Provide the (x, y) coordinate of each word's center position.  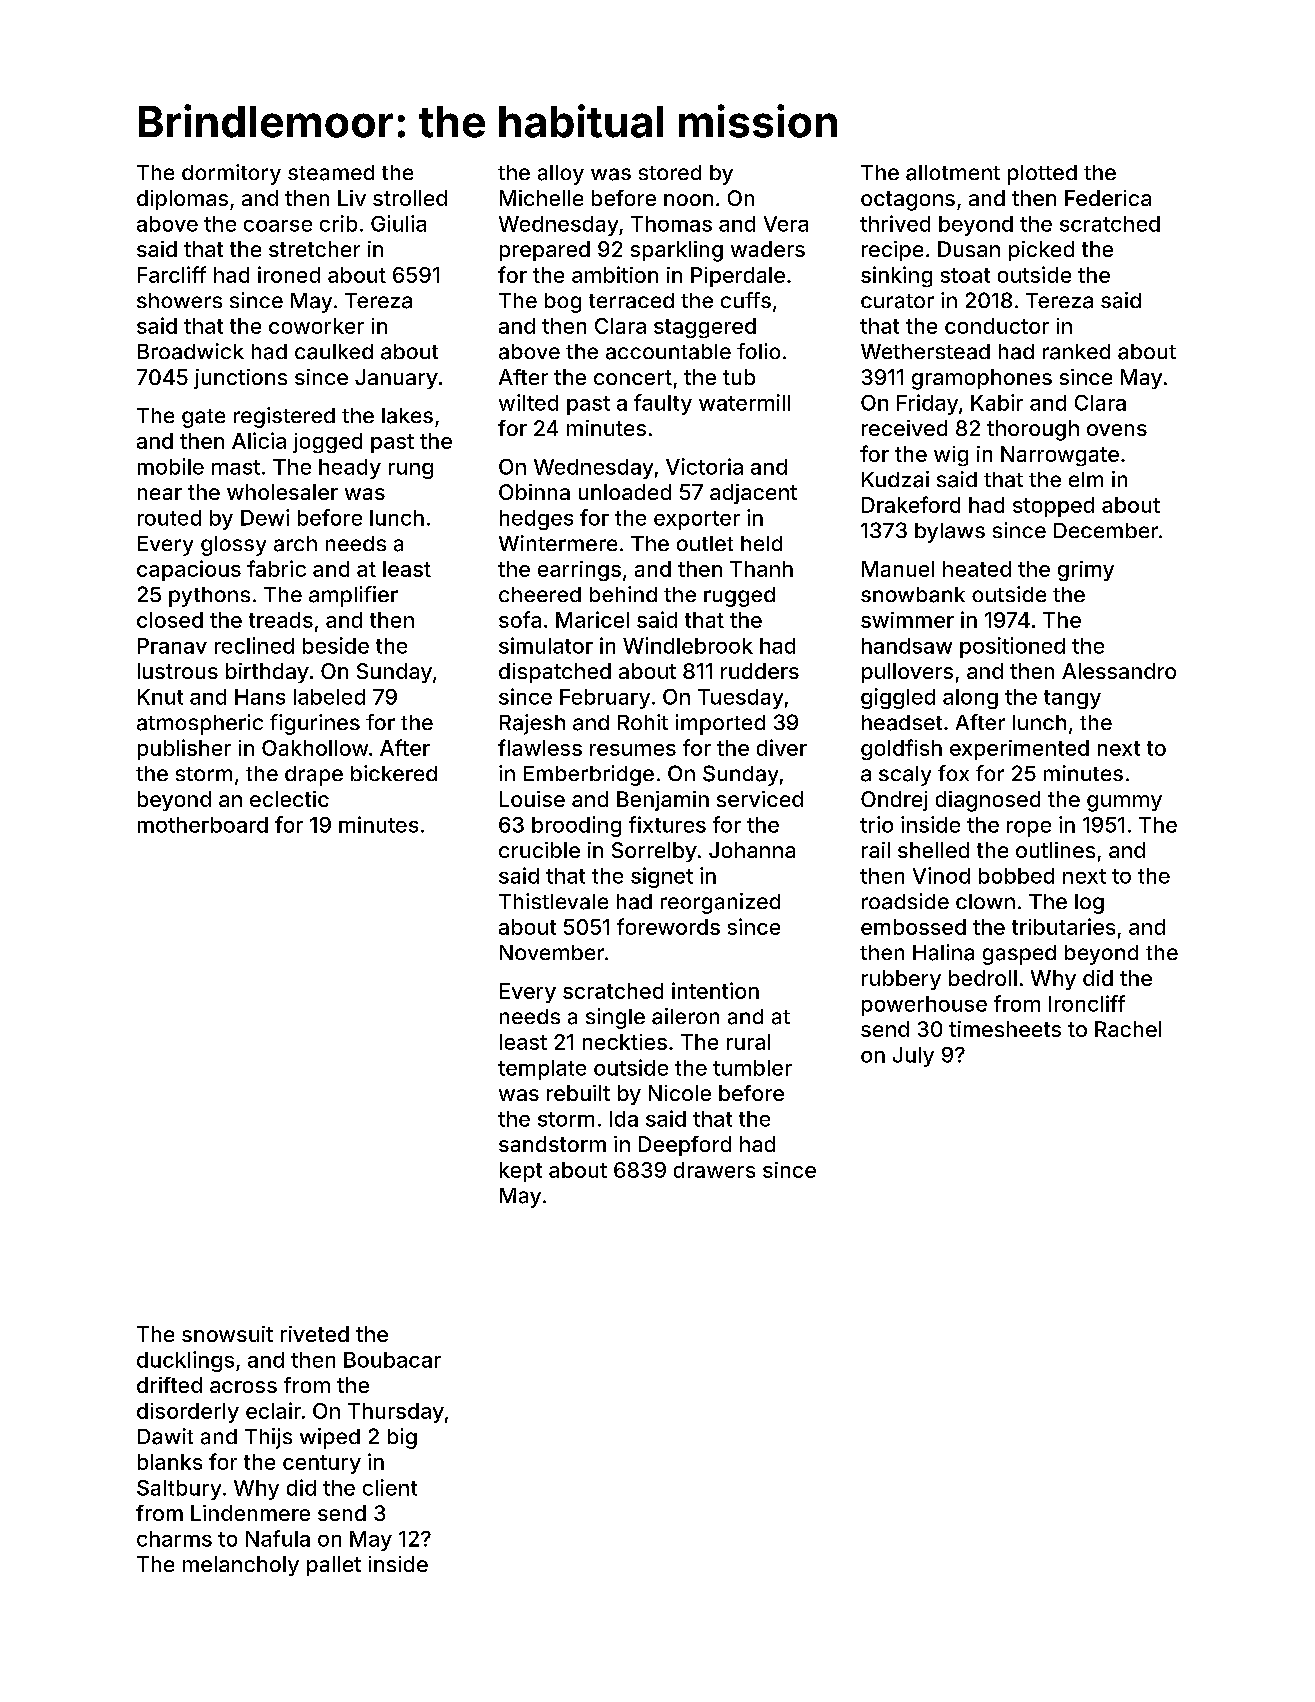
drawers (714, 1170)
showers (179, 300)
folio (758, 351)
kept (521, 1172)
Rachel (1128, 1029)
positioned (1012, 647)
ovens (1117, 430)
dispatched (555, 673)
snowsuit (227, 1334)
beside (336, 645)
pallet (334, 1566)
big (402, 1438)
